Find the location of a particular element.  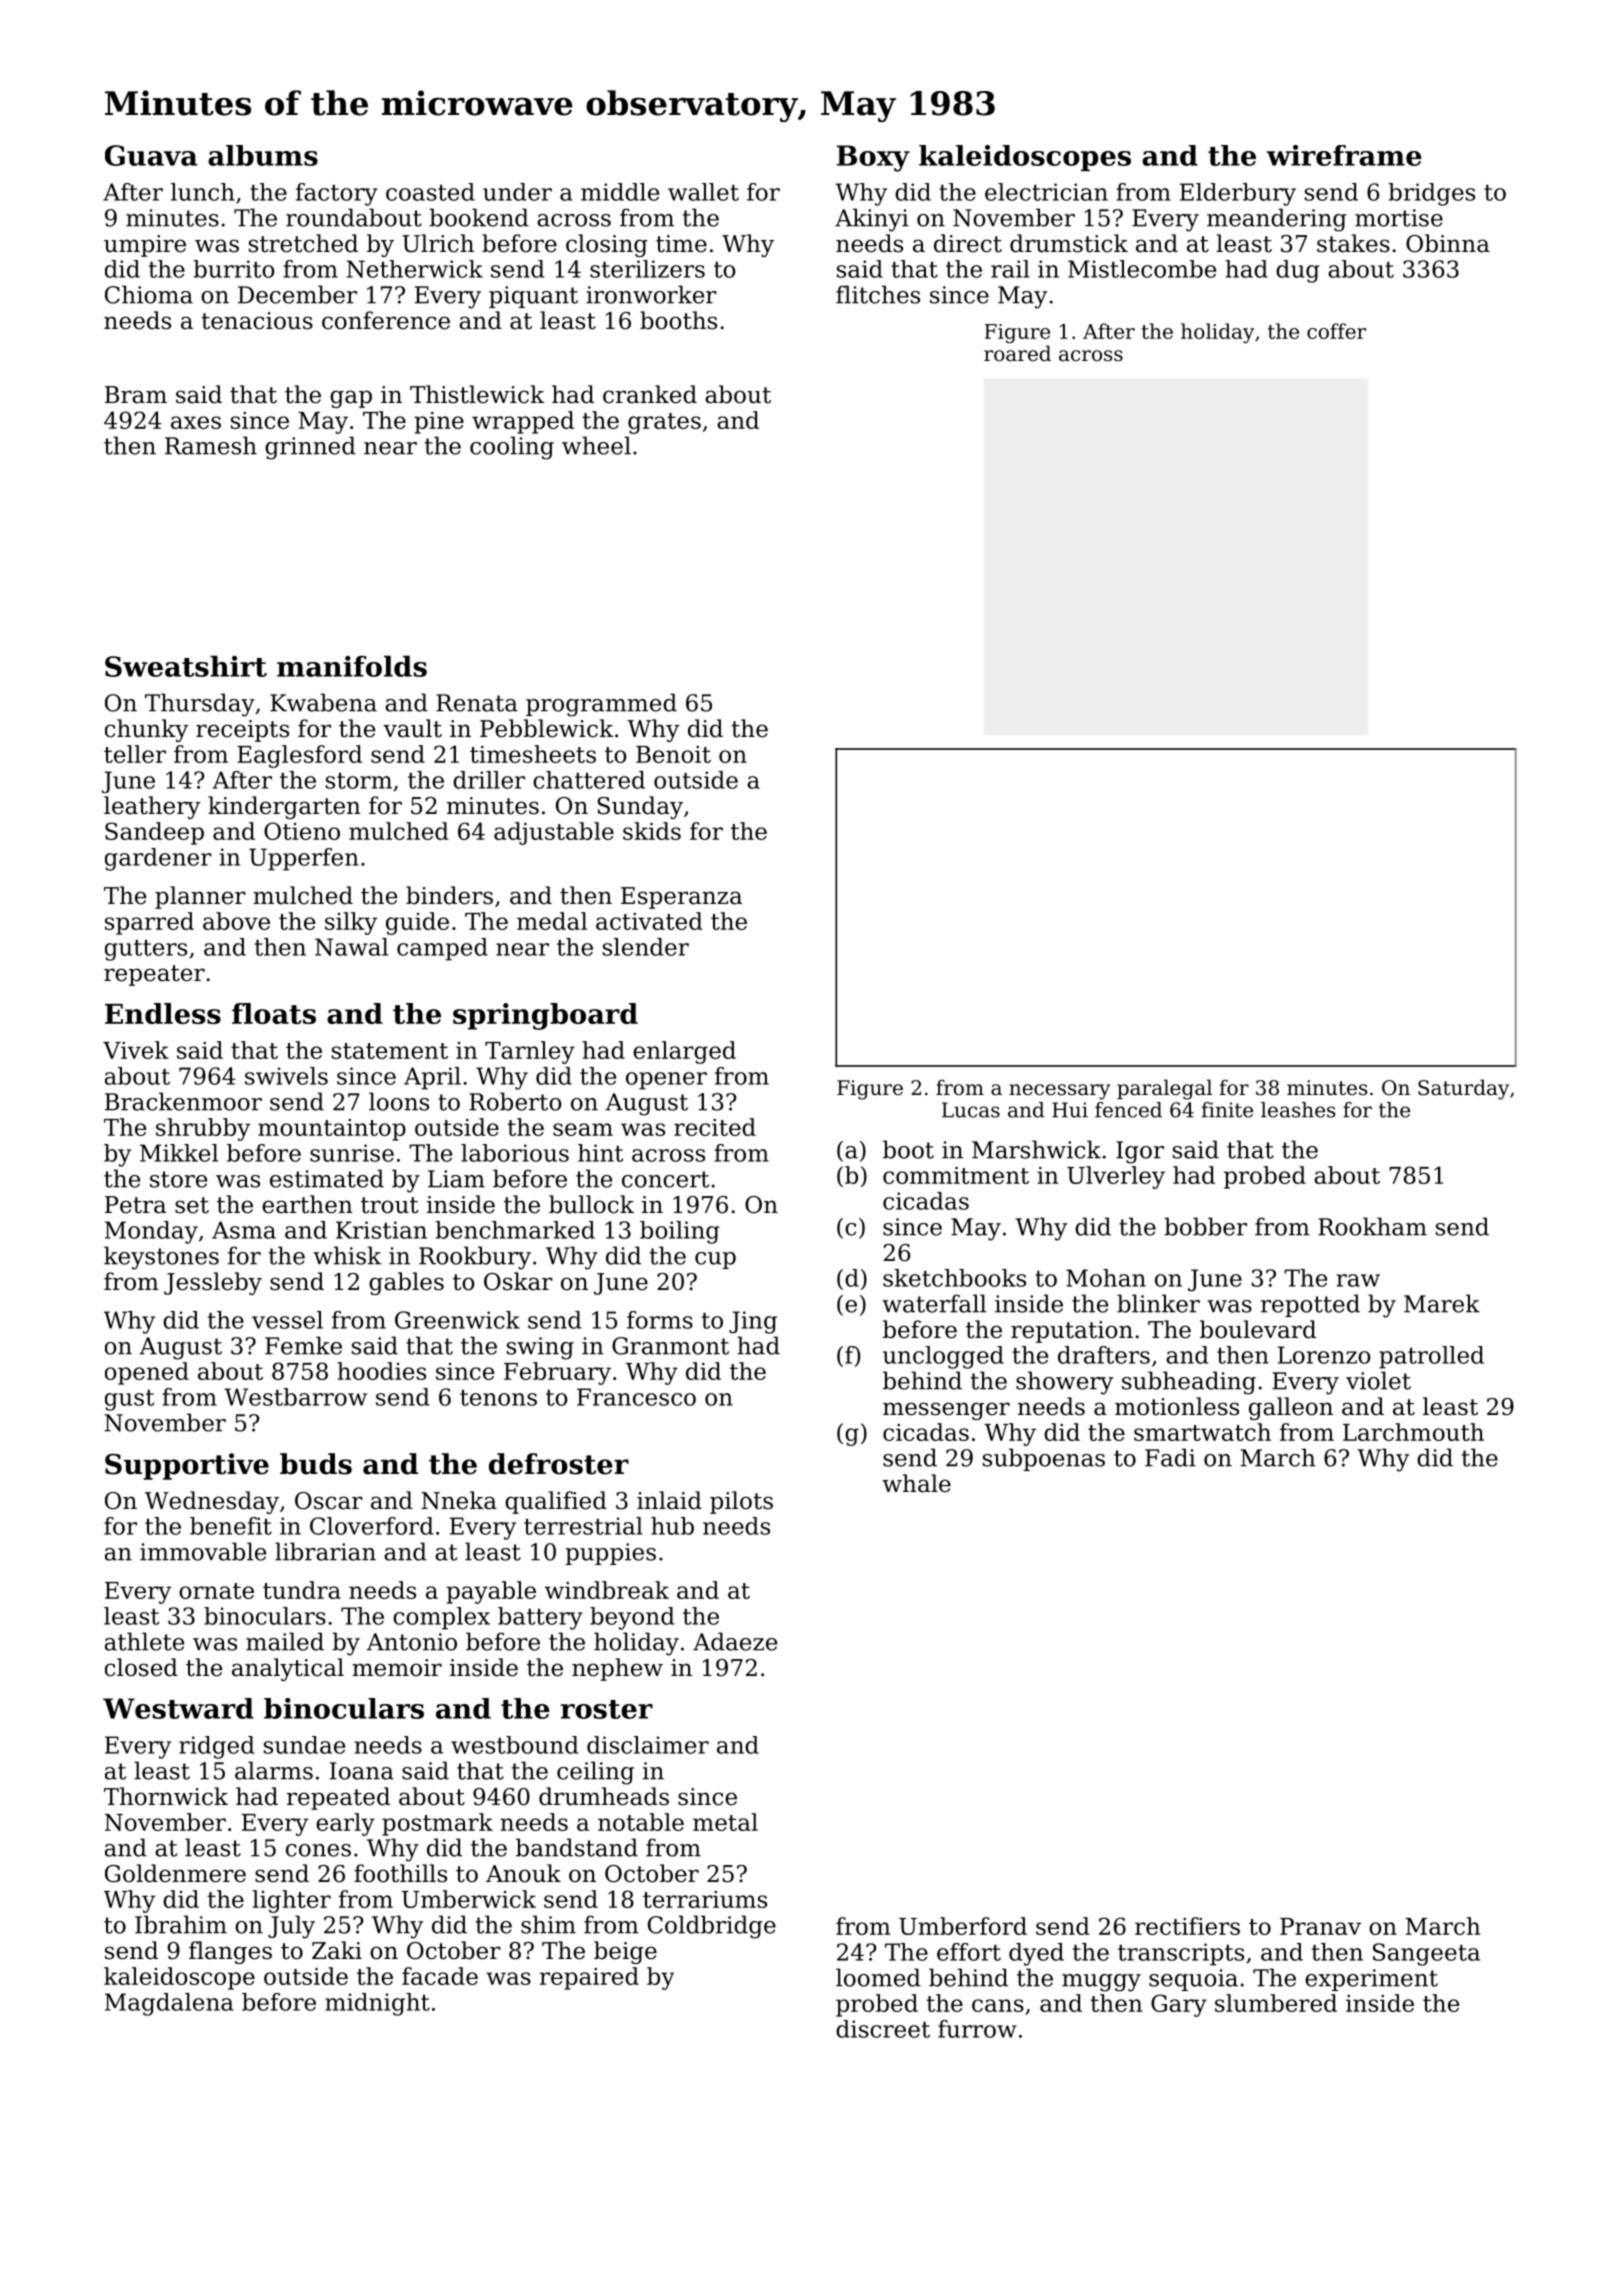

skids is located at coordinates (652, 831).
